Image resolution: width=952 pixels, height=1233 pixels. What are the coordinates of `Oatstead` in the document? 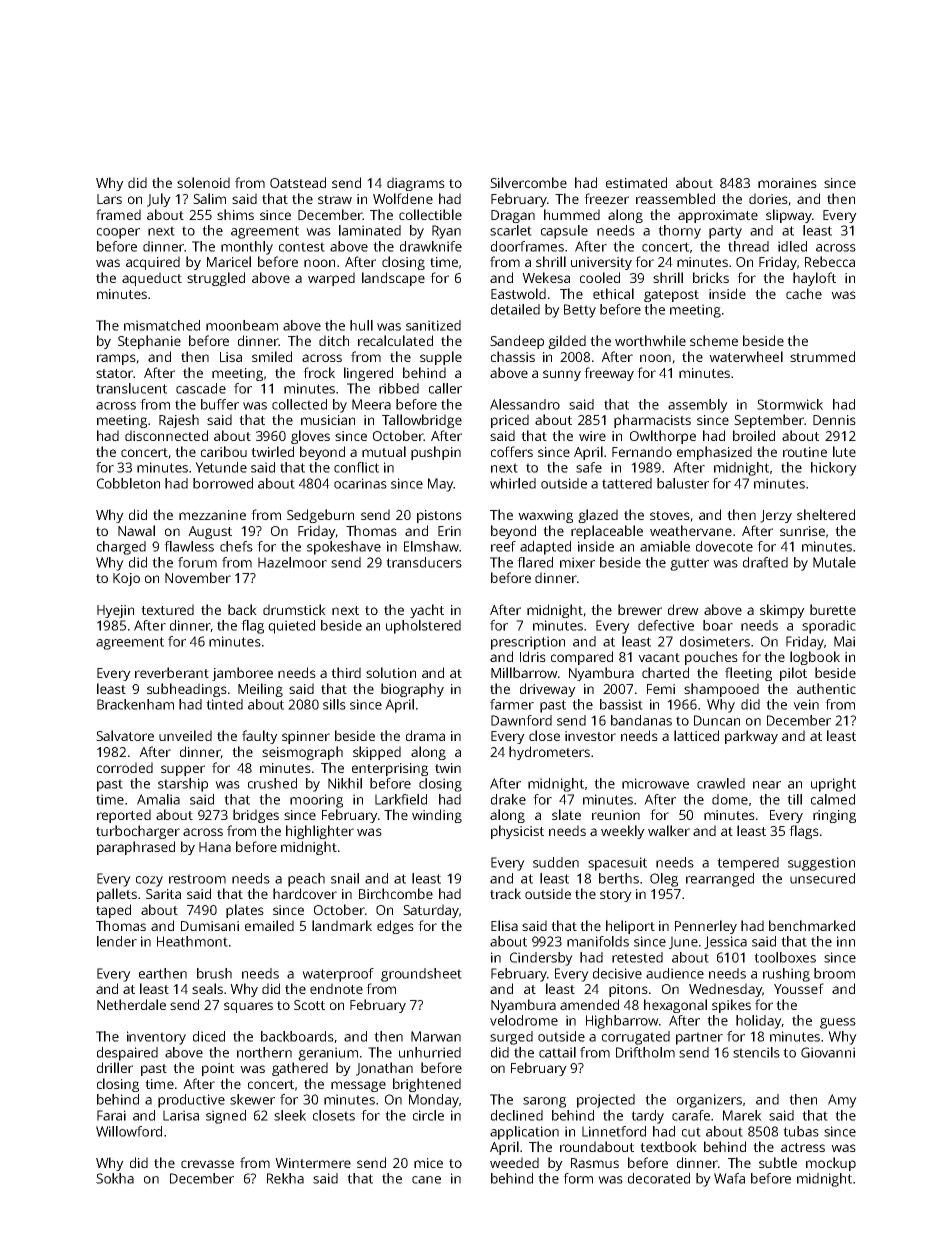 It's located at (298, 182).
